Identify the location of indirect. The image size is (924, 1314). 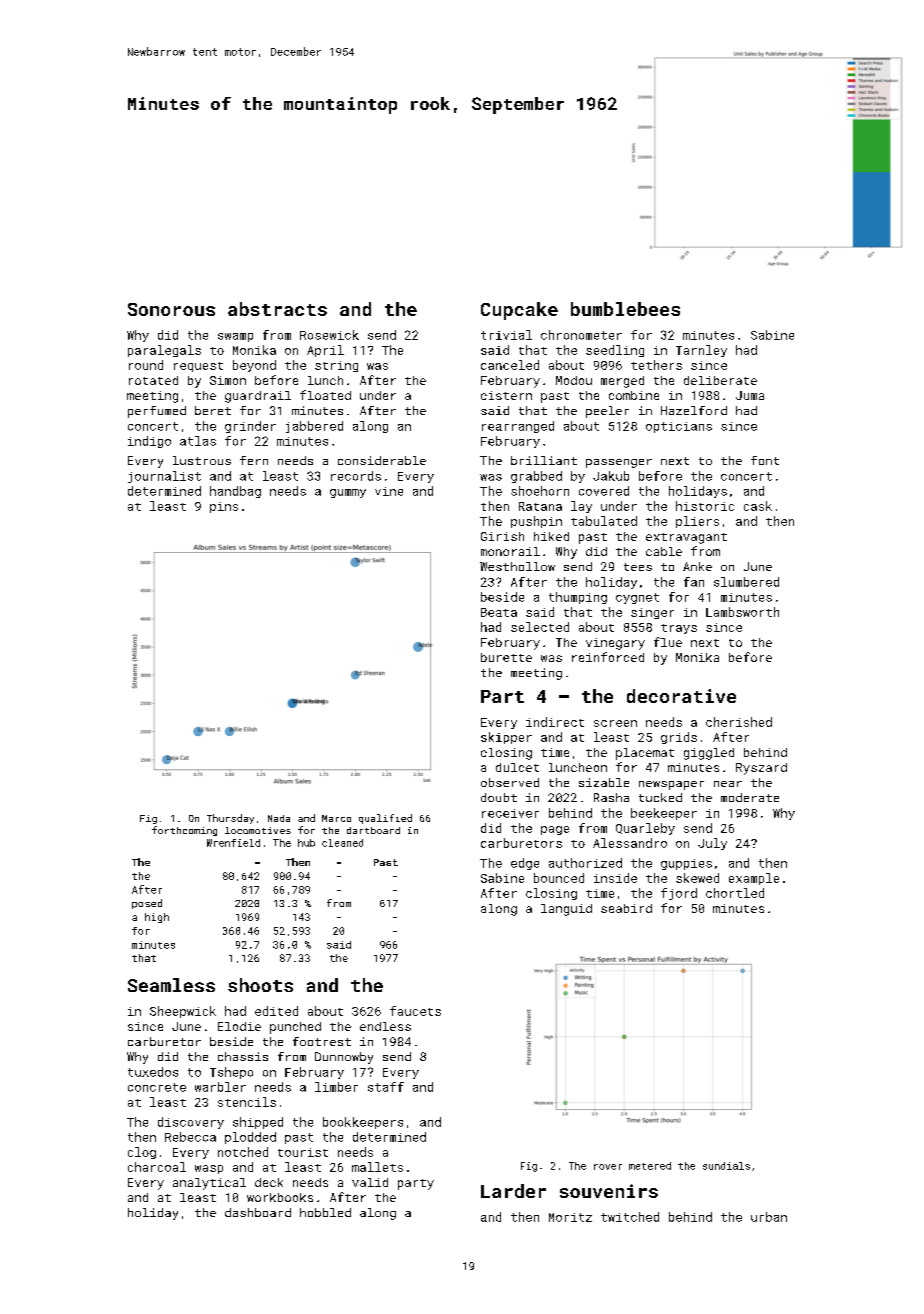
(555, 722).
